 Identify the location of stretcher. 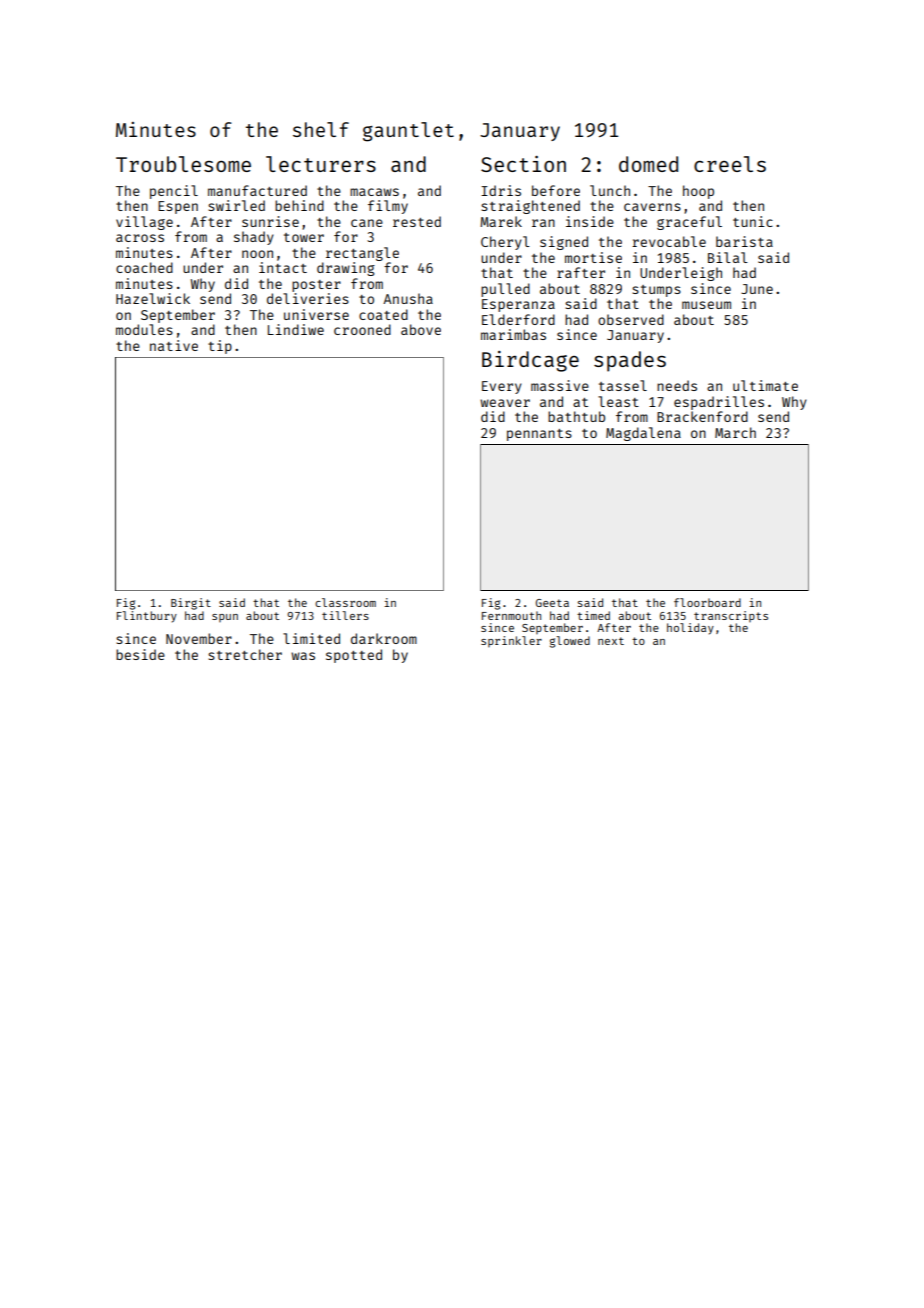
(245, 654).
